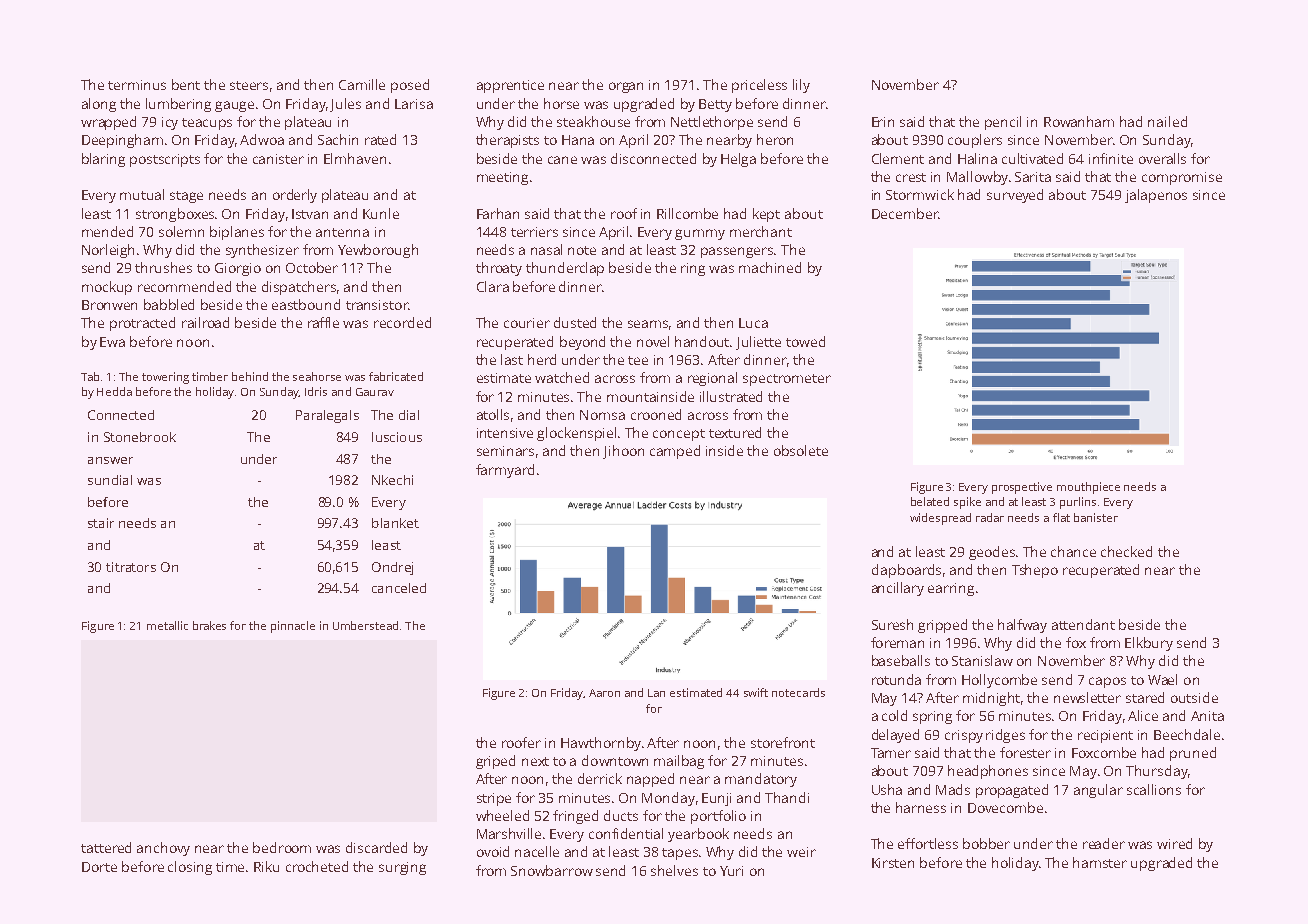  What do you see at coordinates (1182, 178) in the page?
I see `compromise` at bounding box center [1182, 178].
